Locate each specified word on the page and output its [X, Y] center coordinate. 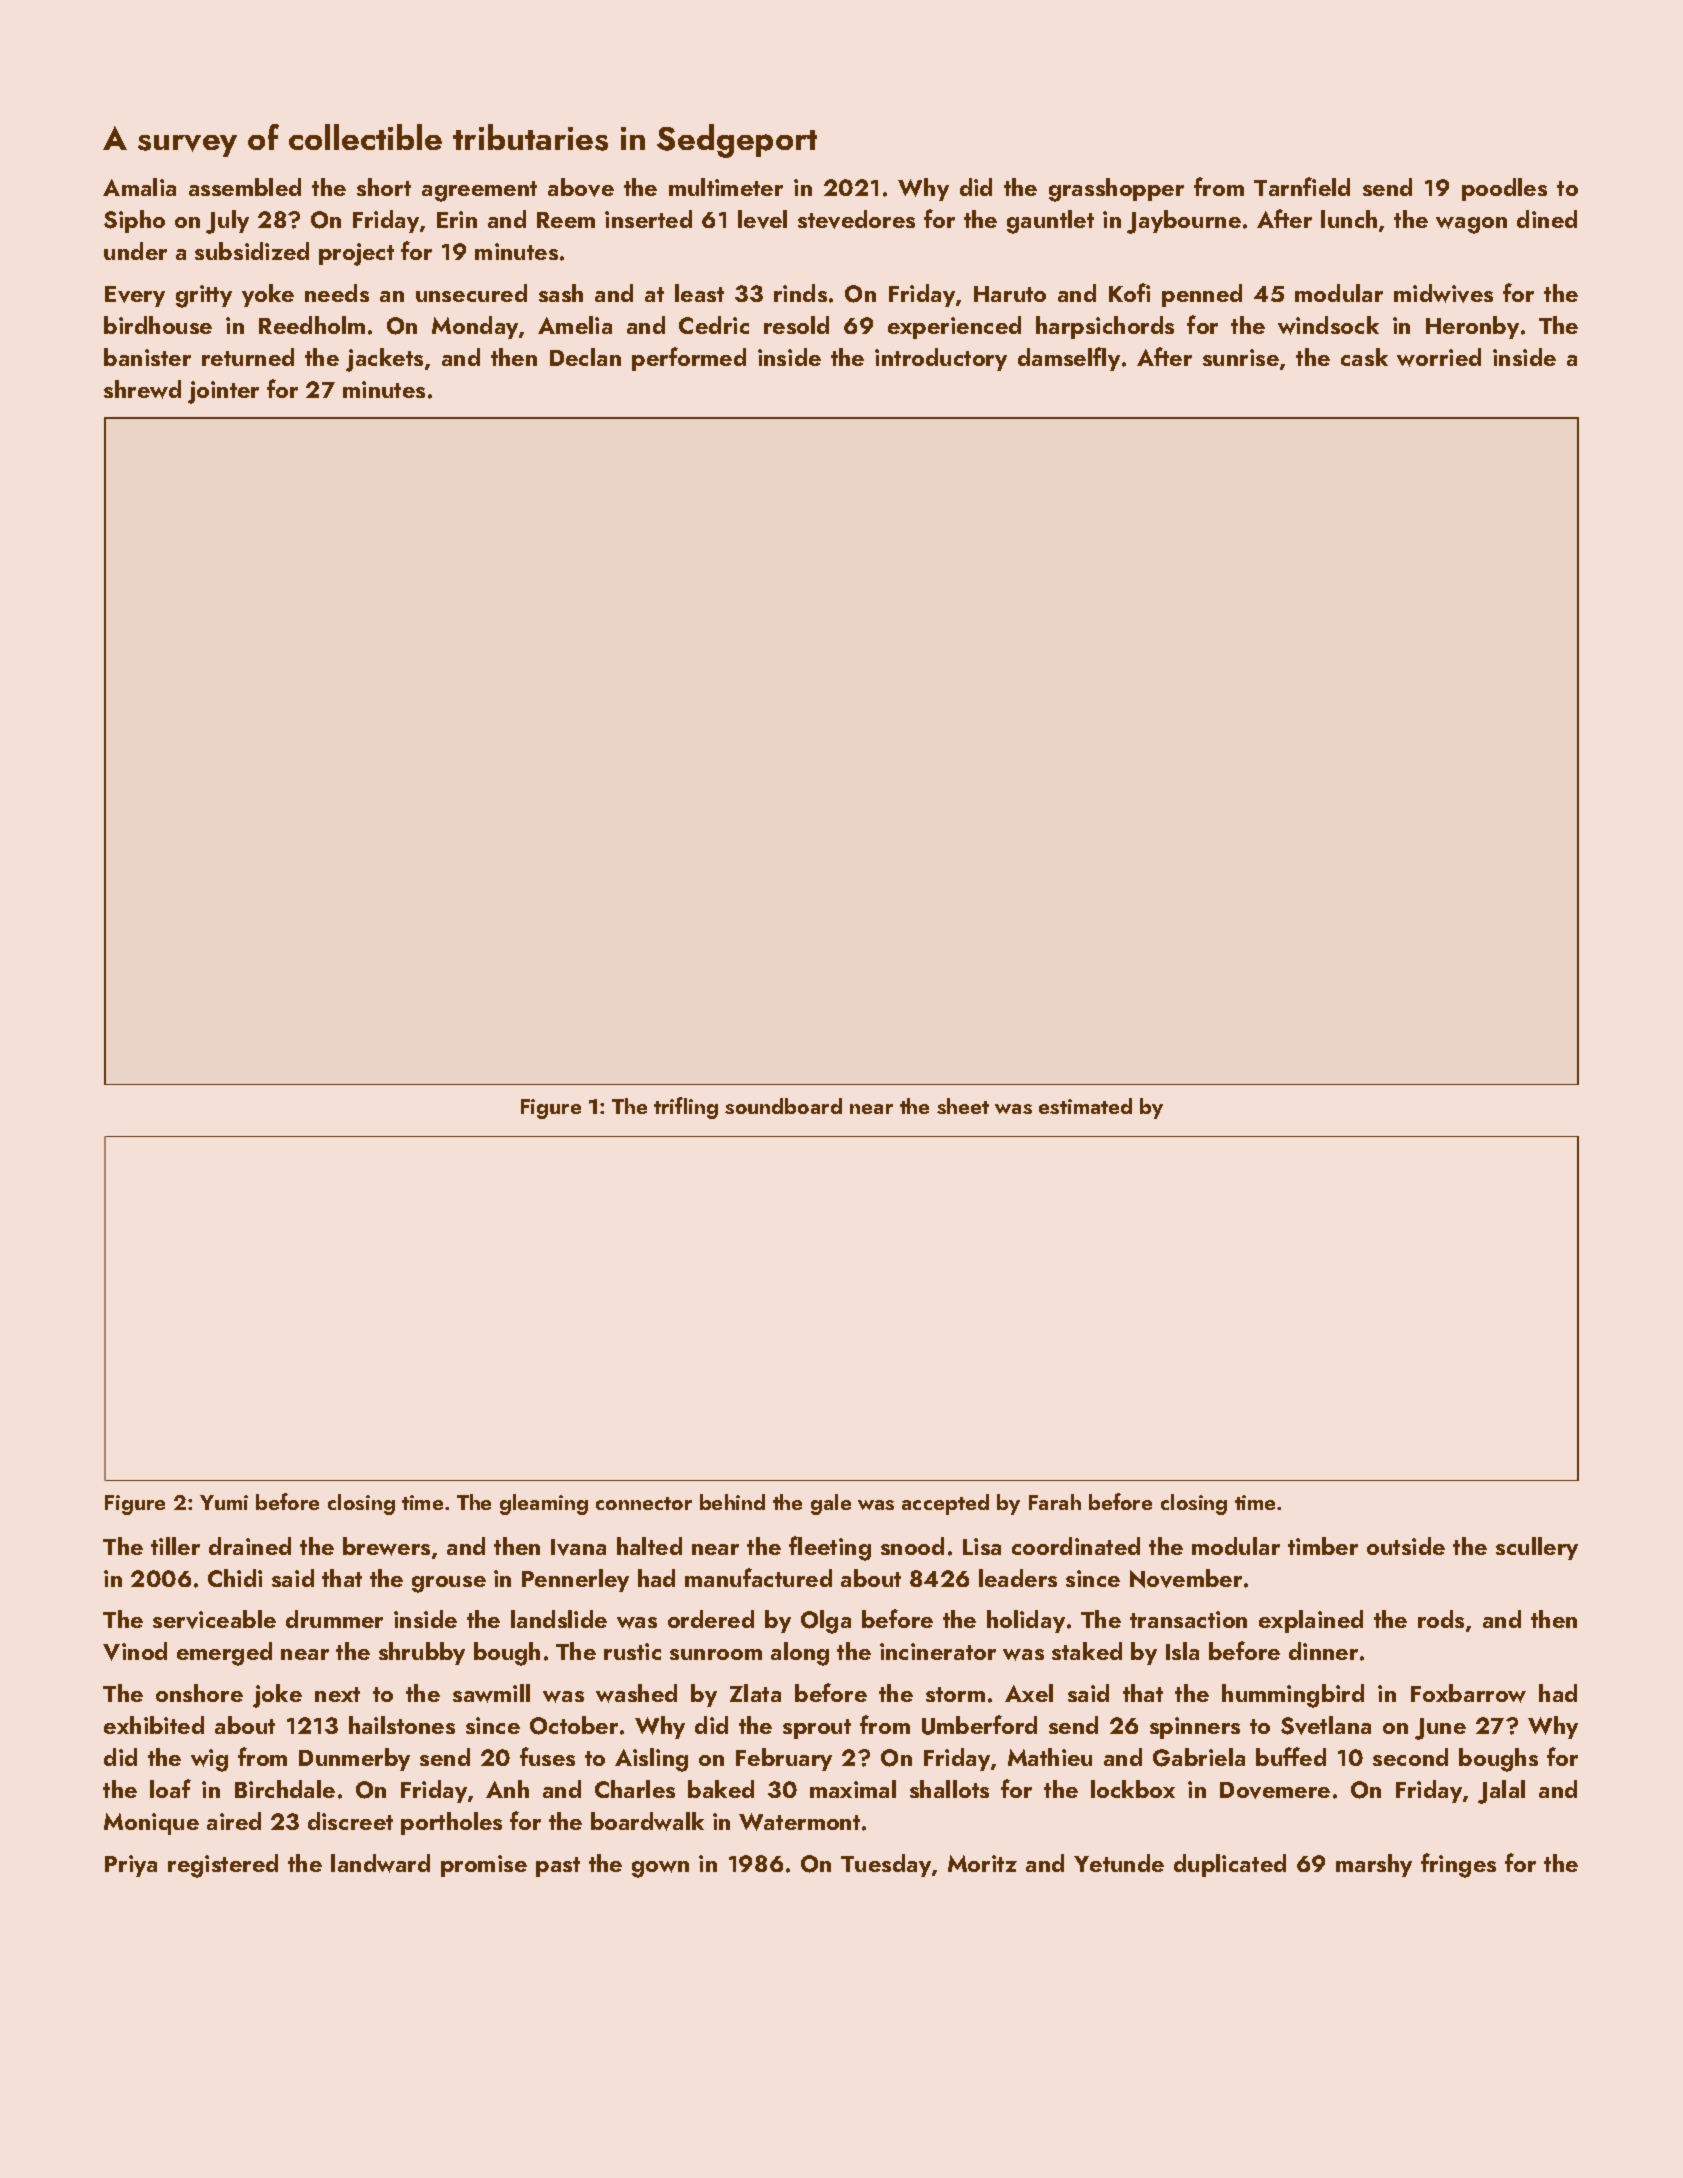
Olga [826, 1622]
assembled [245, 187]
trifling [686, 1108]
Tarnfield [1302, 186]
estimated [1085, 1106]
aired [234, 1821]
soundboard [783, 1106]
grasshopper [1116, 190]
